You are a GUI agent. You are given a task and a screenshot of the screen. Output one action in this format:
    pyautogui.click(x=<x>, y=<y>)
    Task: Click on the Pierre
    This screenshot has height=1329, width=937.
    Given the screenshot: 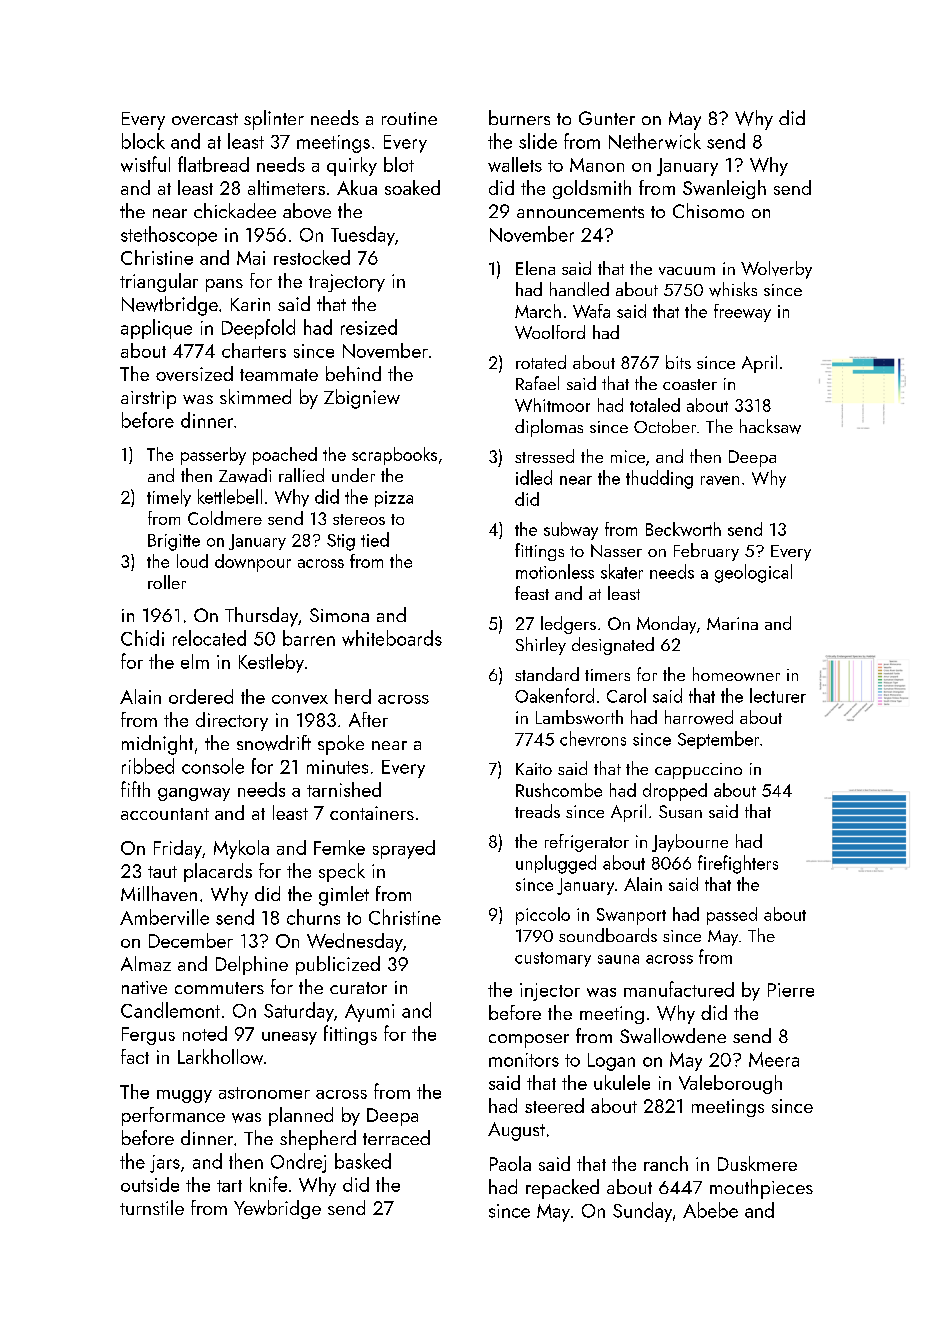 What is the action you would take?
    pyautogui.click(x=791, y=990)
